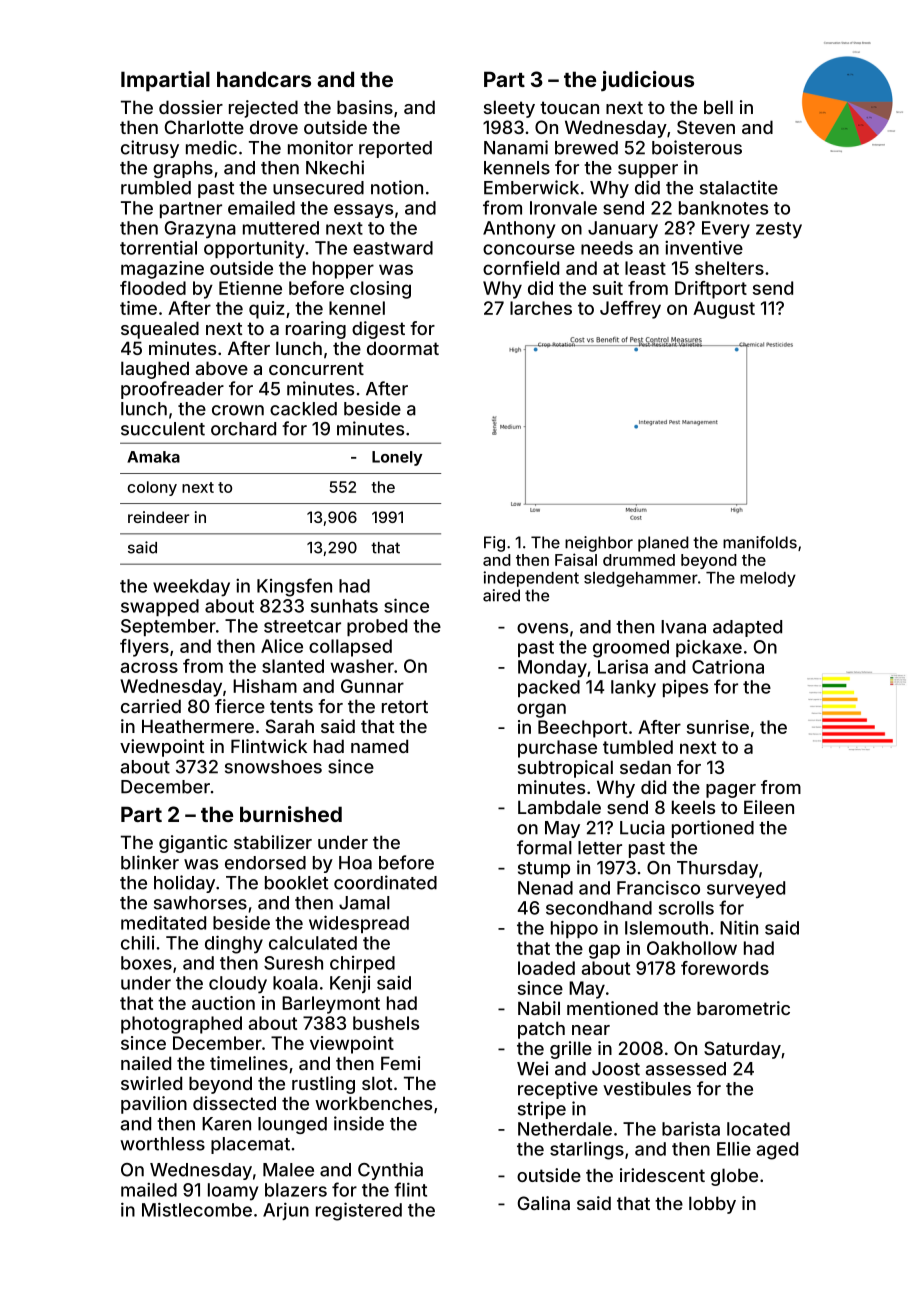 Image resolution: width=924 pixels, height=1308 pixels. Describe the element at coordinates (359, 1123) in the image. I see `inside` at that location.
